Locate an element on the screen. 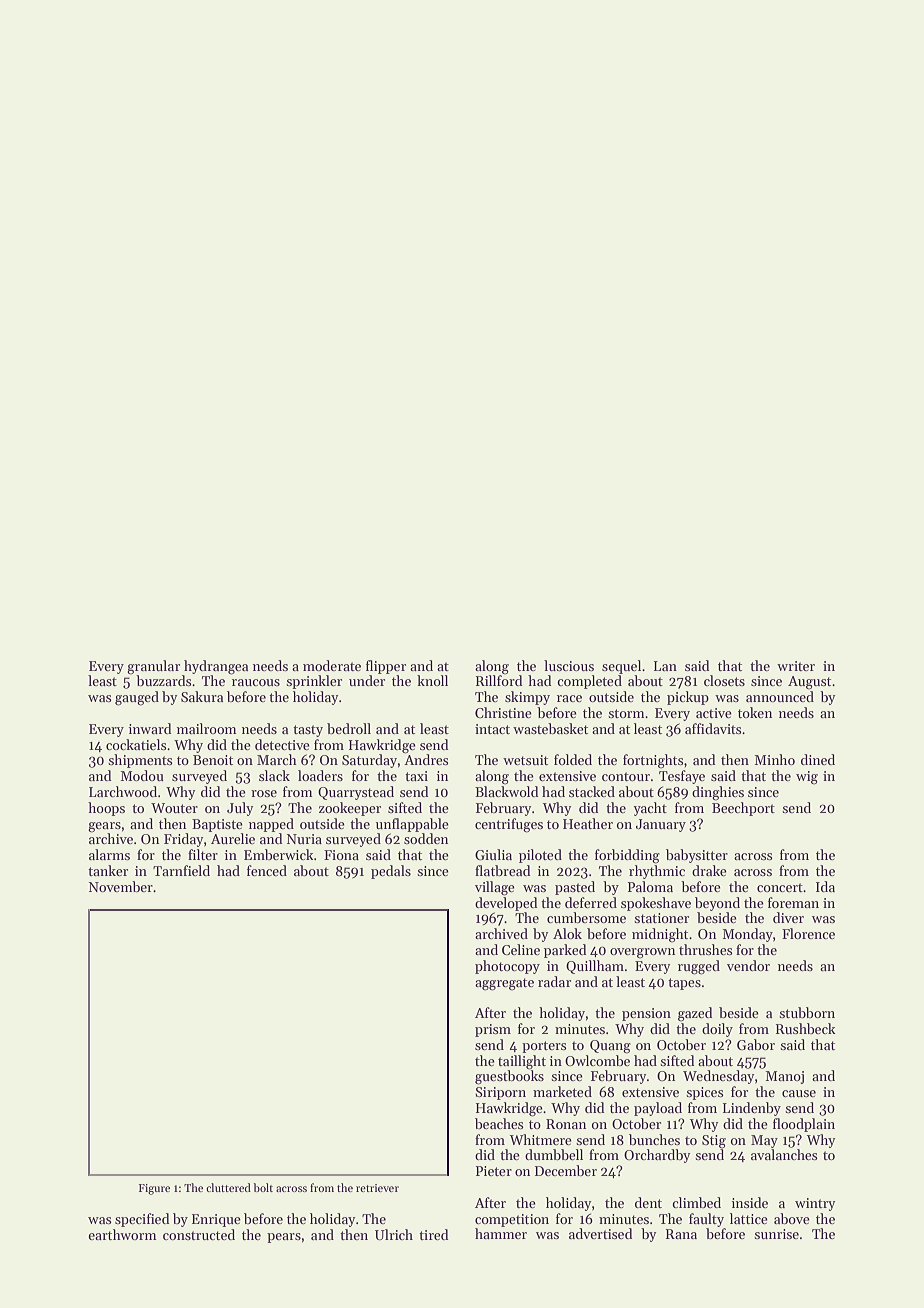 Image resolution: width=924 pixels, height=1308 pixels. Sakura is located at coordinates (202, 696).
